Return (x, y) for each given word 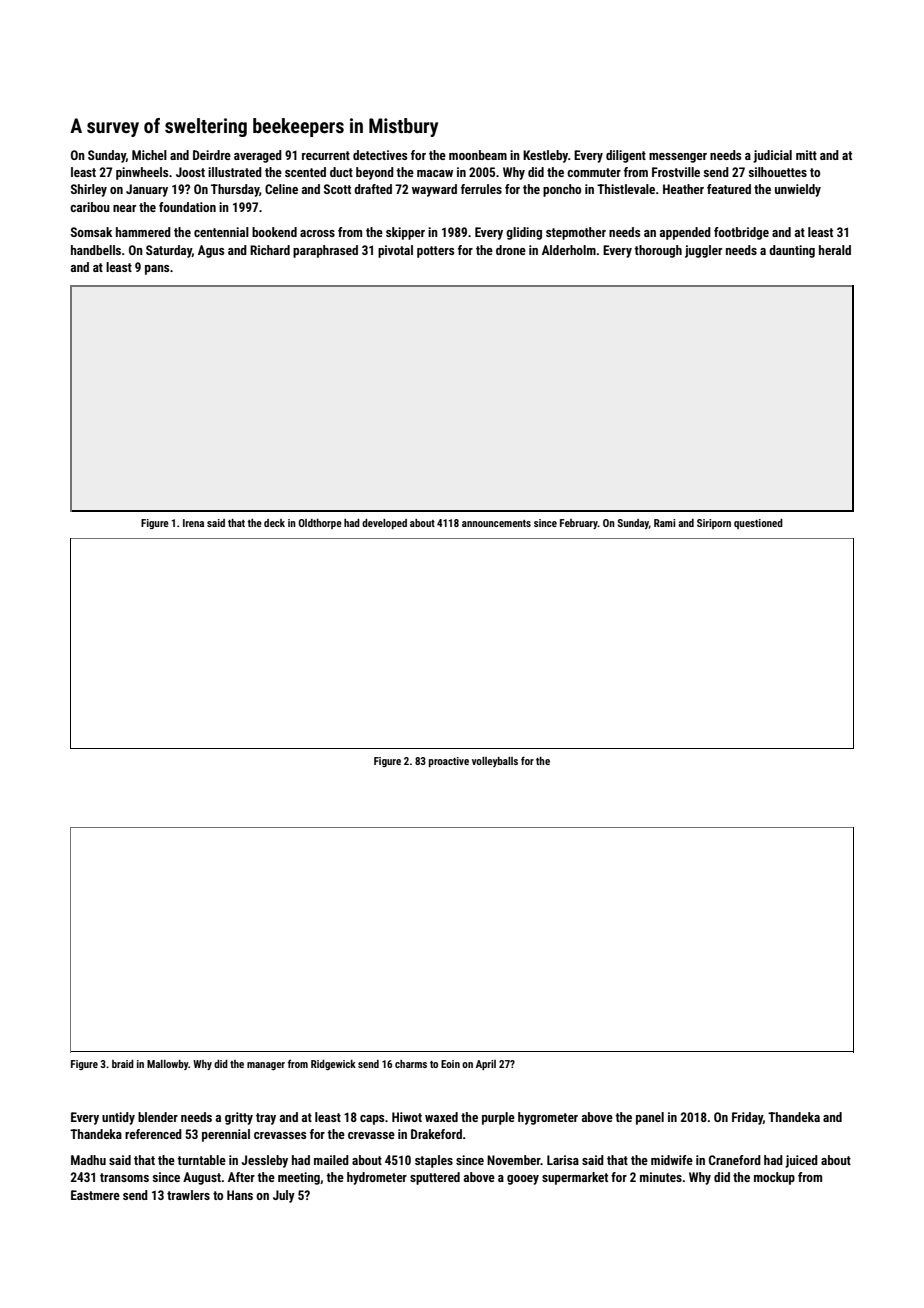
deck (274, 523)
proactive (449, 762)
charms (411, 1064)
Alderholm (569, 250)
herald (835, 250)
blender (158, 1117)
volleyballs (495, 762)
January (147, 190)
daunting (792, 251)
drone (511, 250)
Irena (193, 523)
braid (123, 1064)
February (579, 524)
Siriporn (714, 524)
